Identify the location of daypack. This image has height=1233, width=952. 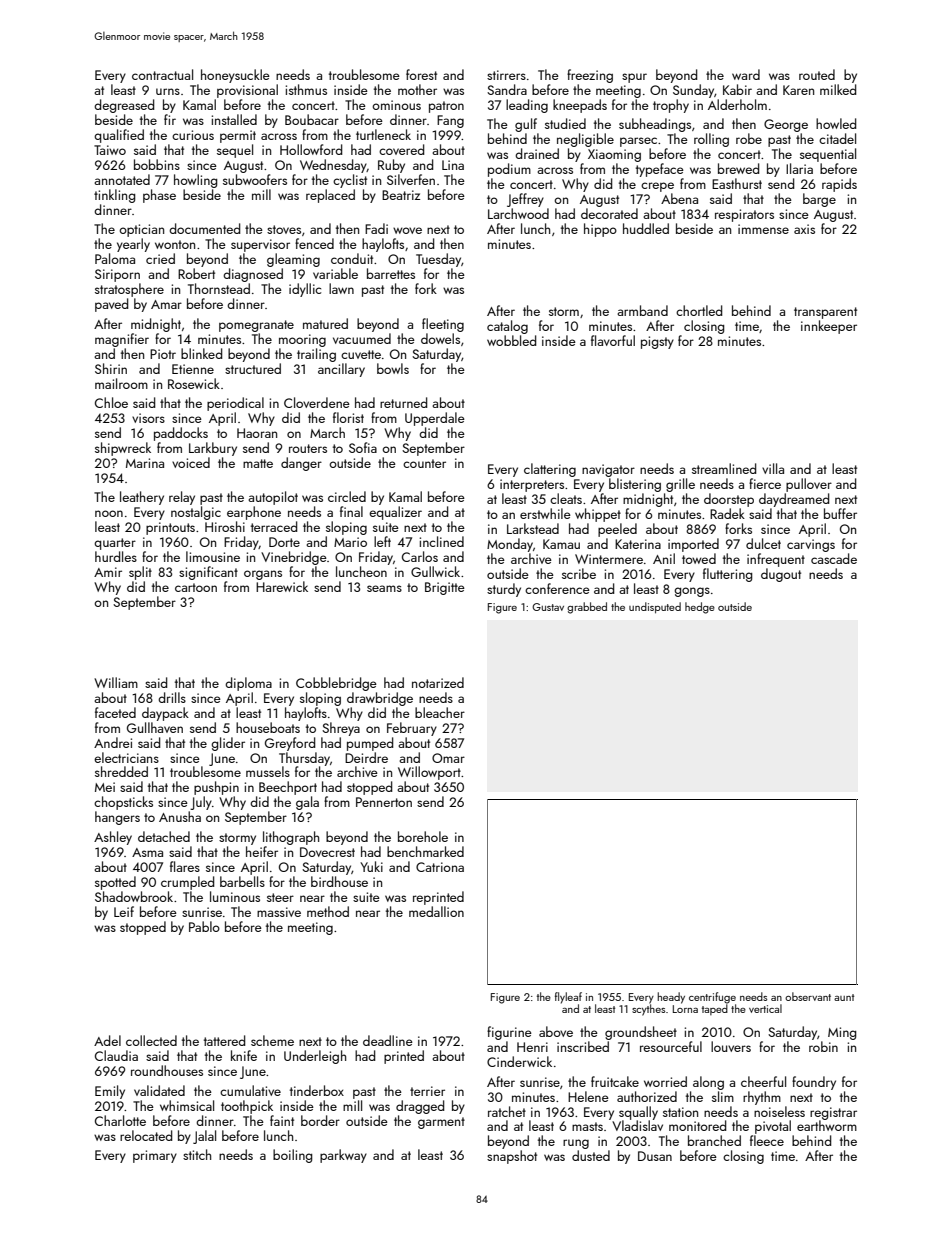
(165, 714).
